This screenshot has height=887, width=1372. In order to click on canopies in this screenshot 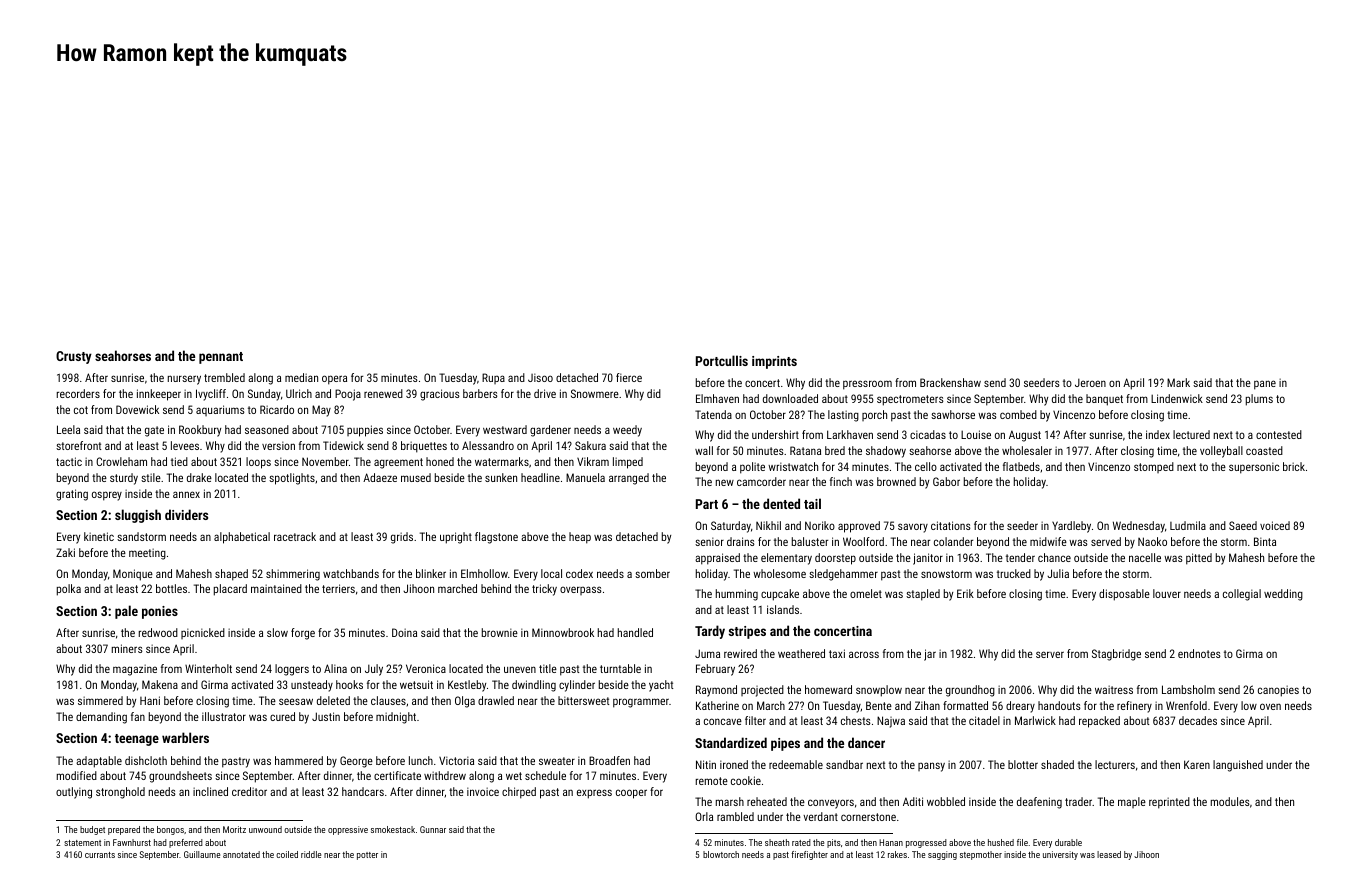, I will do `click(1278, 691)`.
